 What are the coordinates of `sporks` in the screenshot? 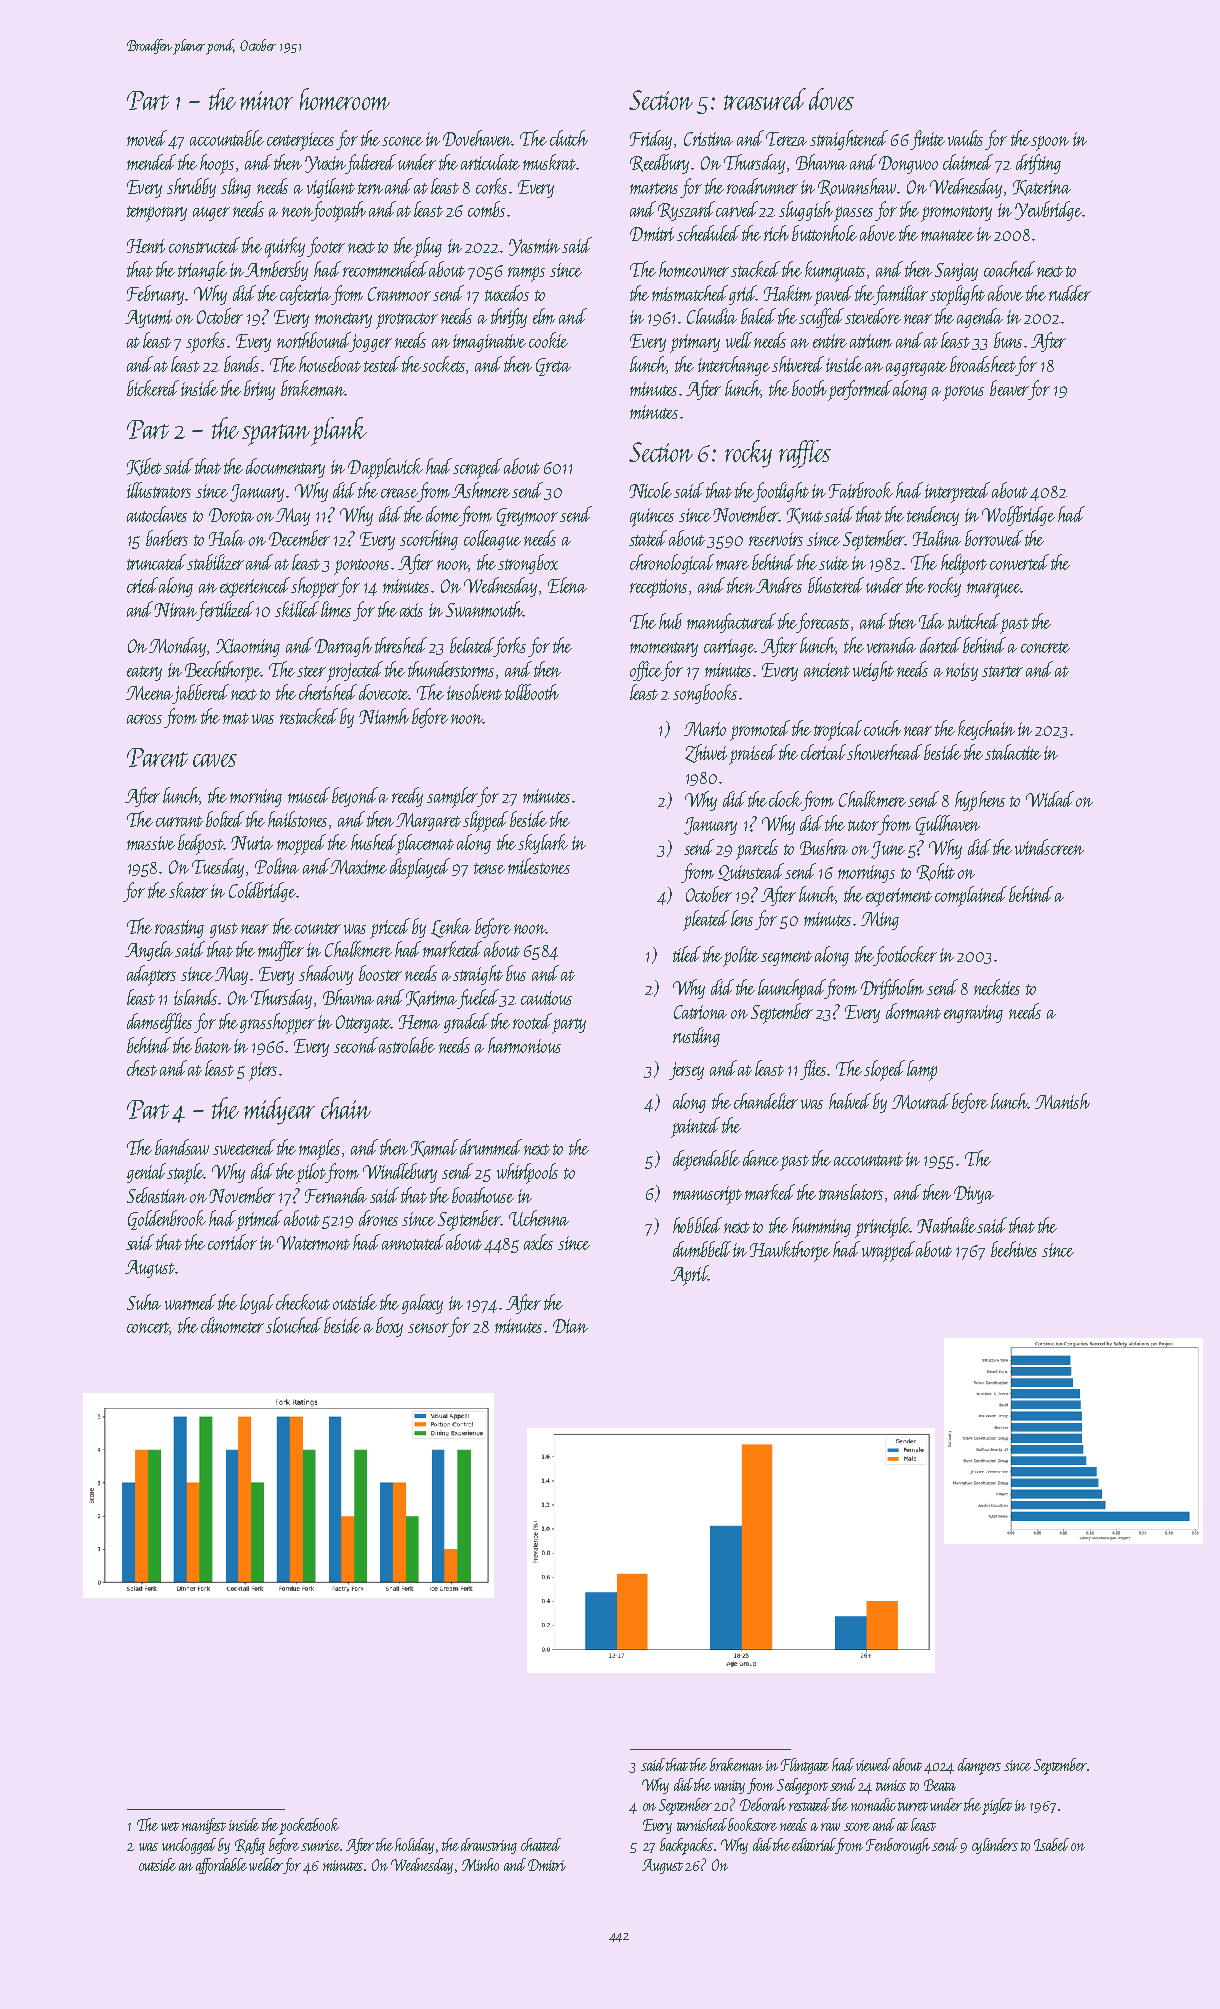 It's located at (205, 342).
